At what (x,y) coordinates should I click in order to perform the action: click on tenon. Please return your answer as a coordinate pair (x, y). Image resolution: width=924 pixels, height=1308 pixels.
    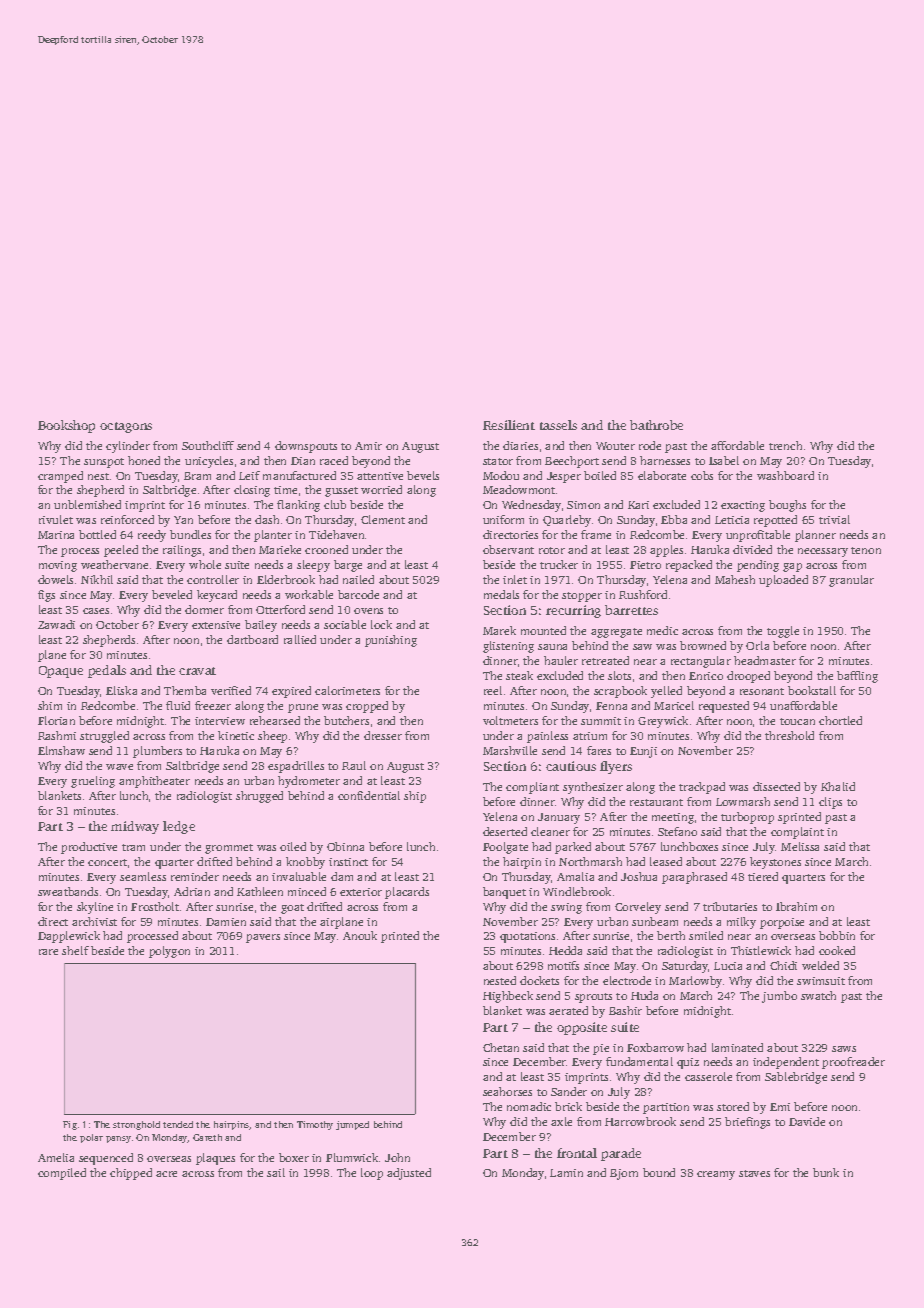
    Looking at the image, I should click on (866, 550).
